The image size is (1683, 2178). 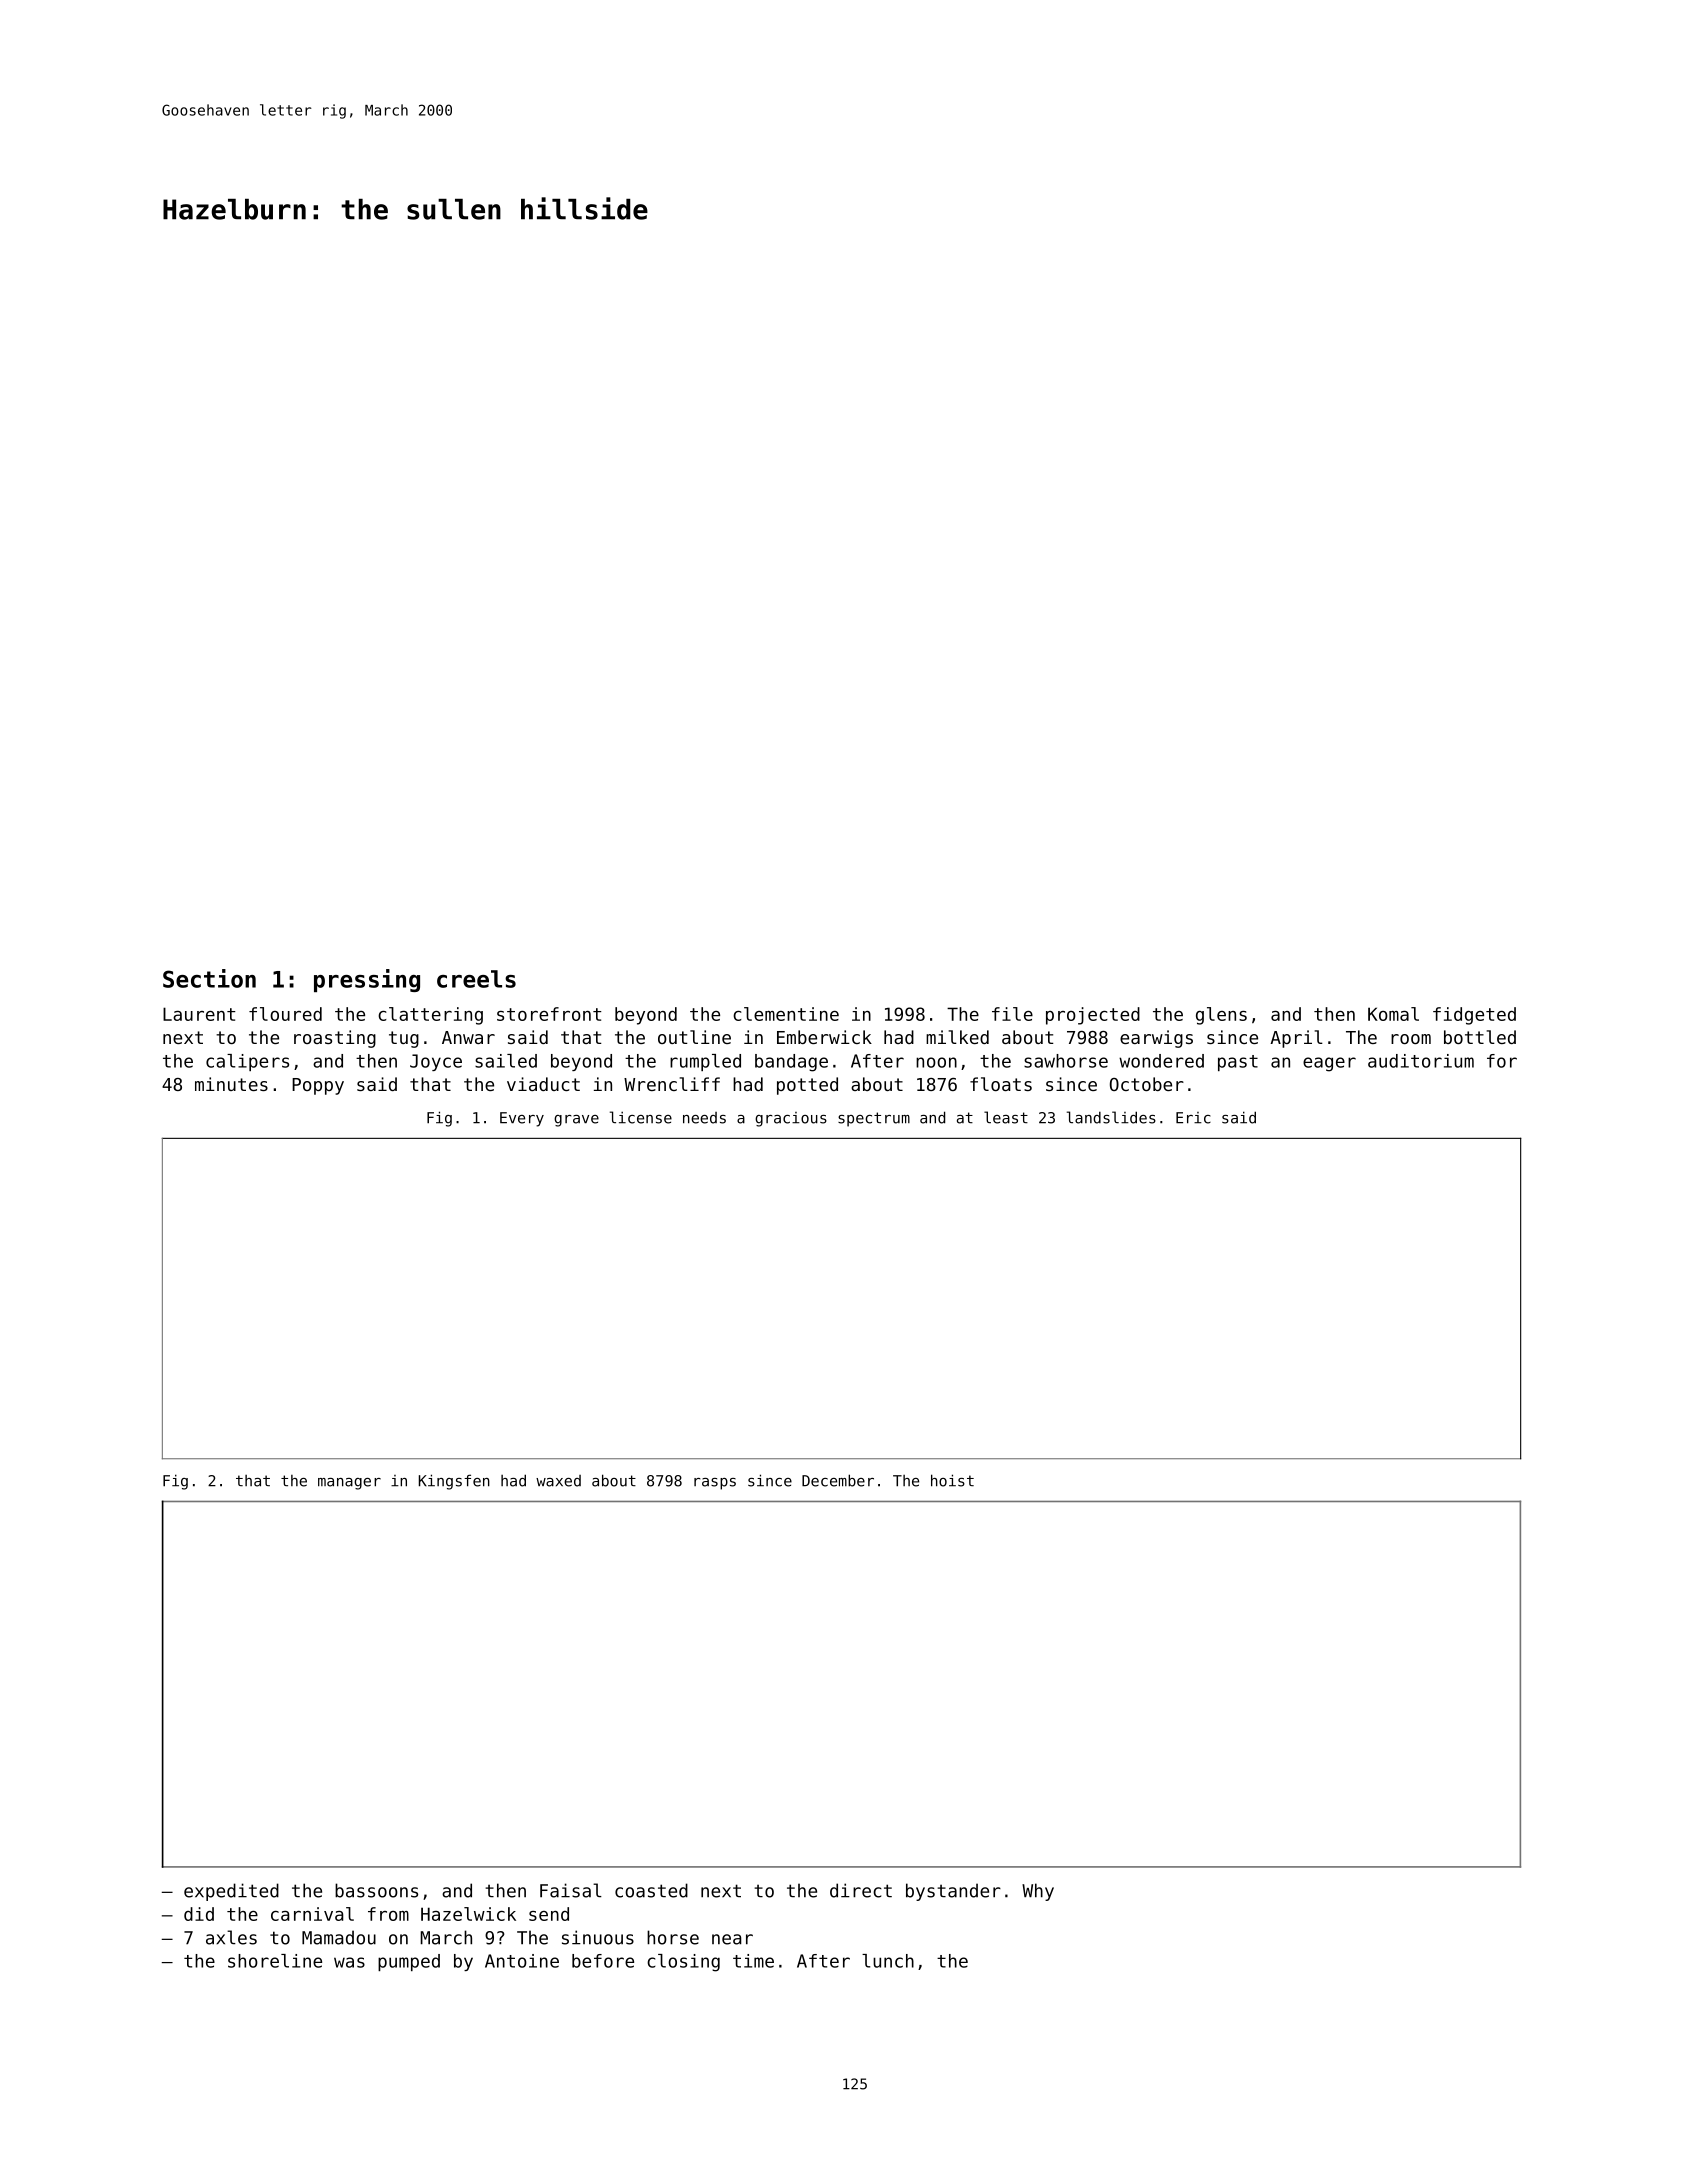 I want to click on lunch, so click(x=888, y=1961).
